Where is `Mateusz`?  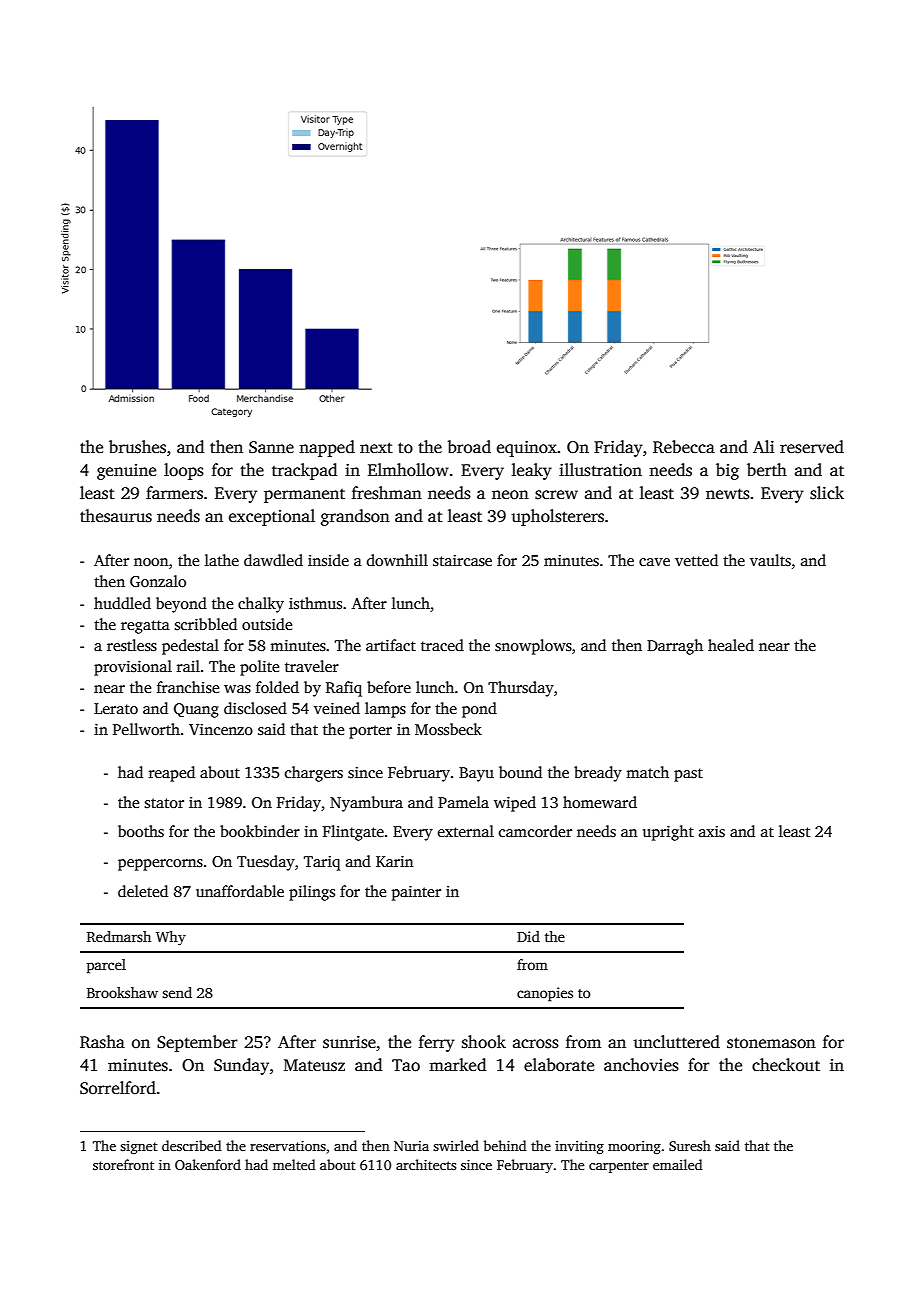
Mateusz is located at coordinates (314, 1065).
